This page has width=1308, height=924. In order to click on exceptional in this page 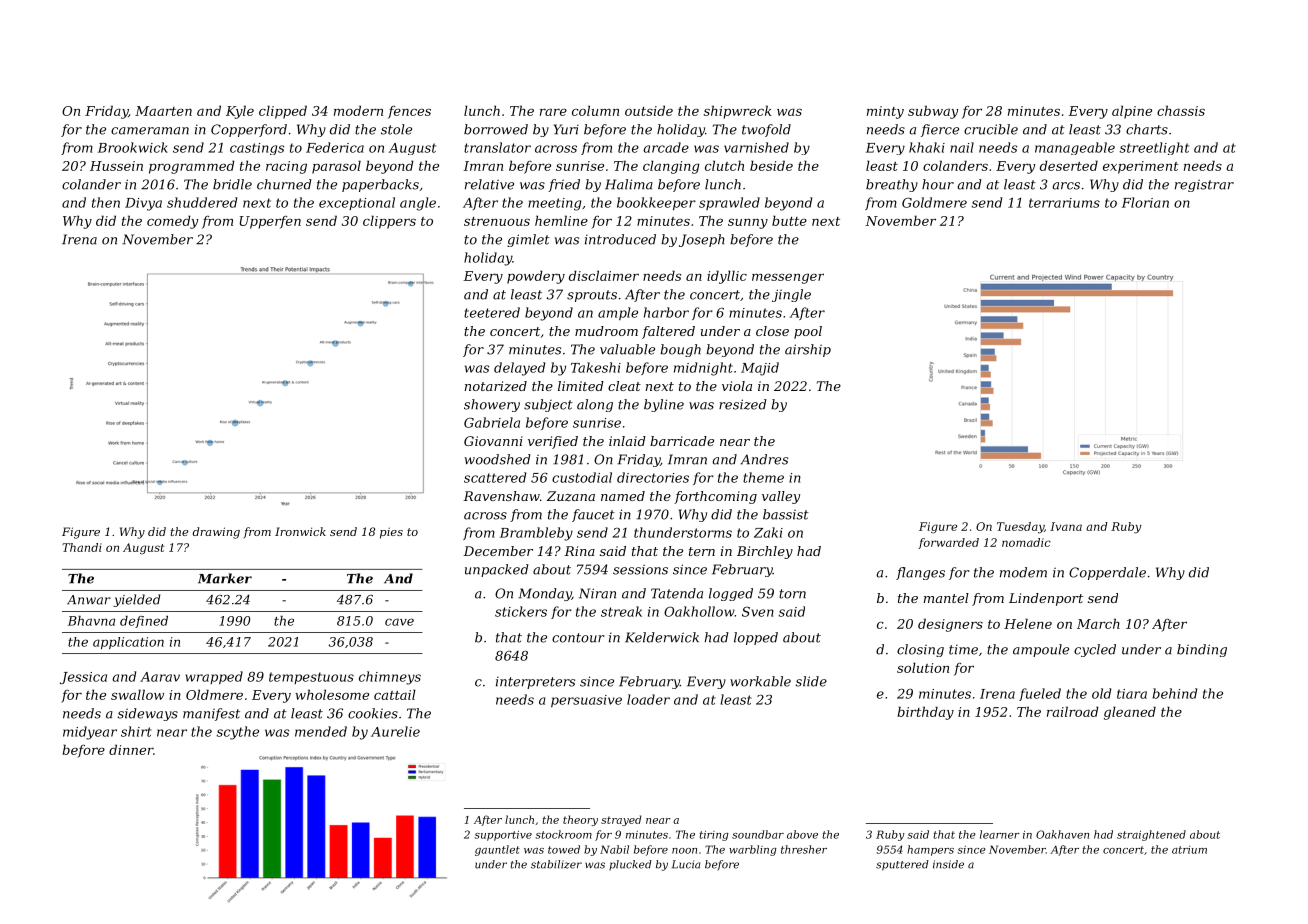, I will do `click(357, 203)`.
